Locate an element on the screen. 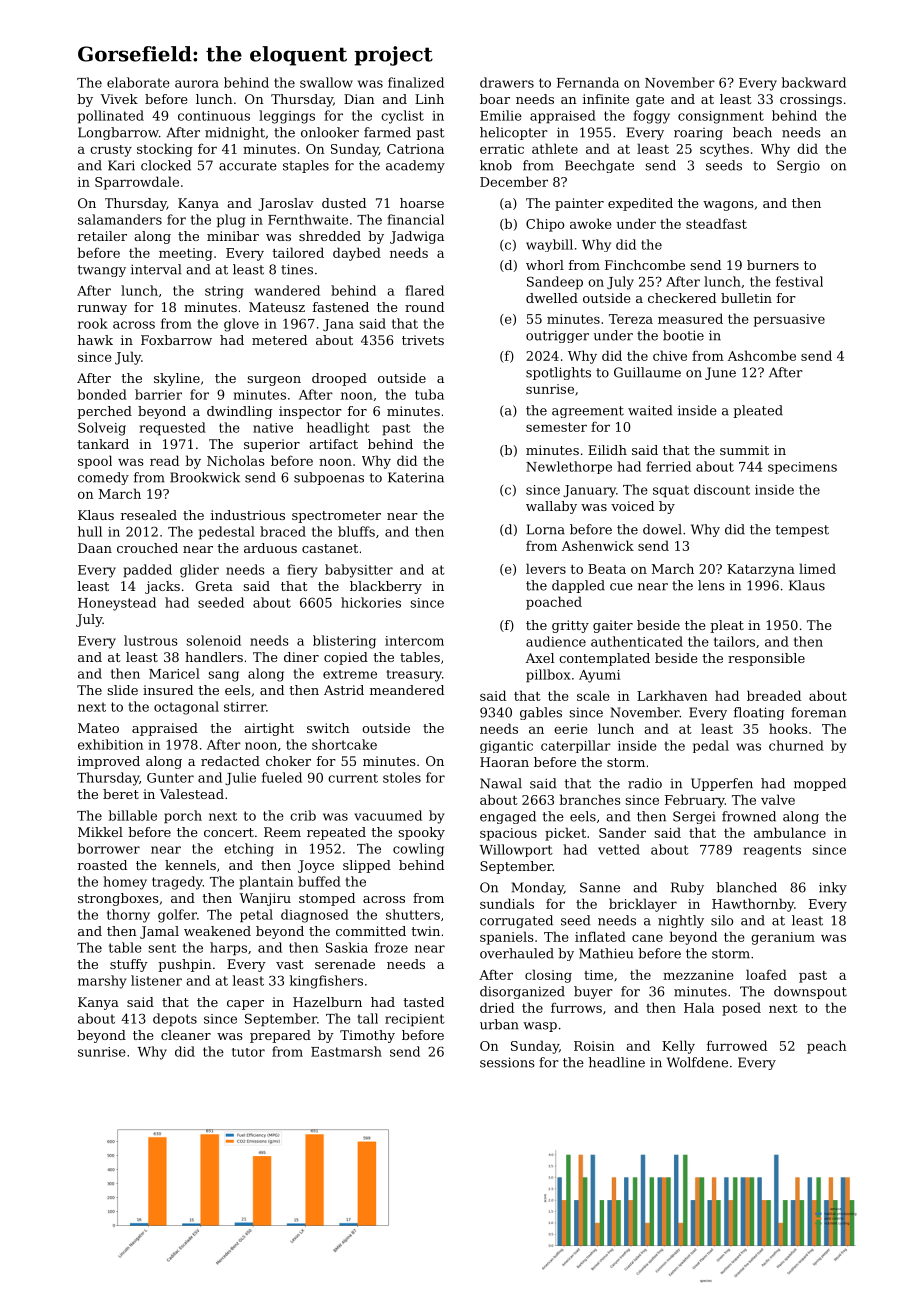 This screenshot has width=924, height=1308. spooky is located at coordinates (421, 833).
